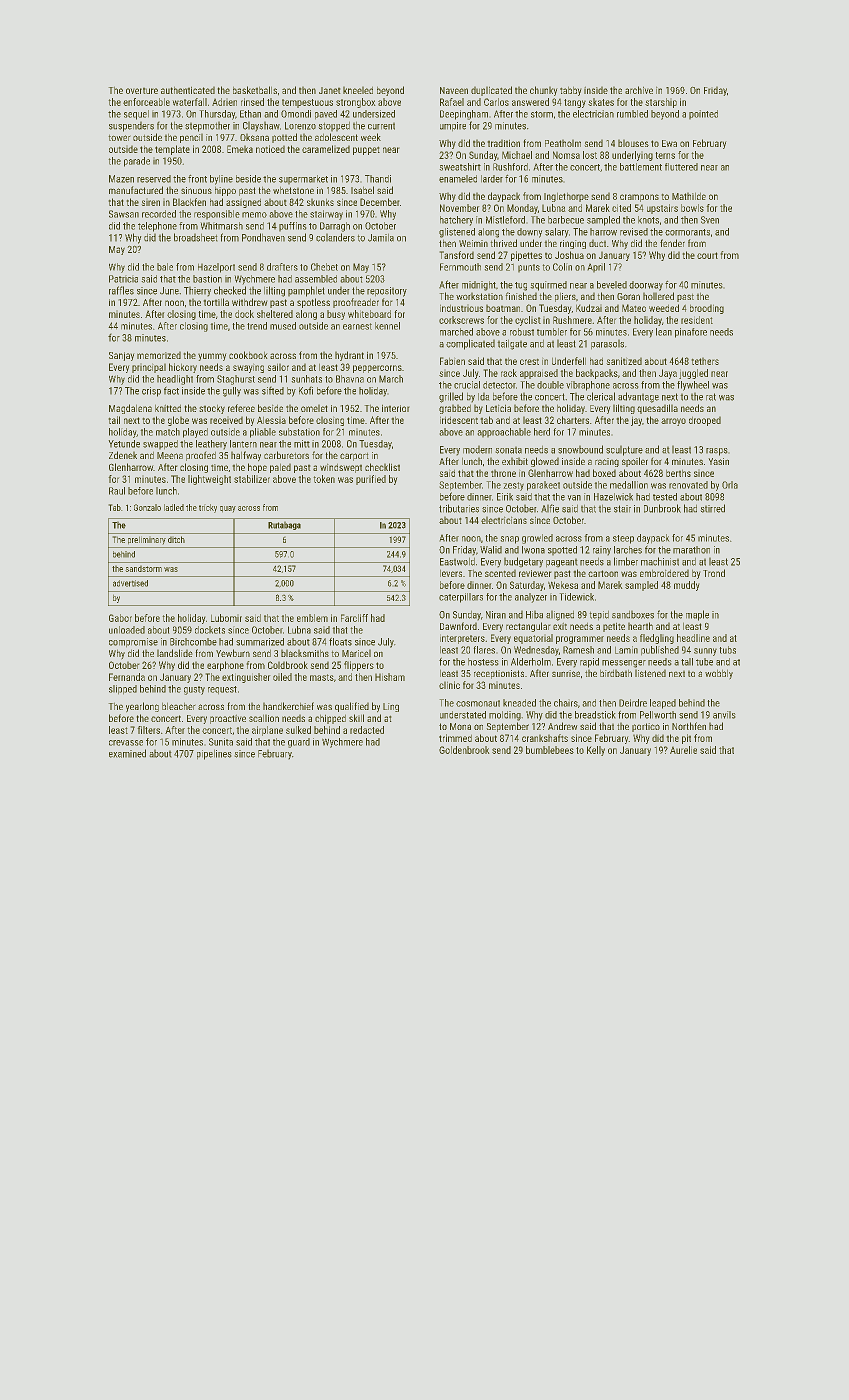  Describe the element at coordinates (142, 90) in the document. I see `overture` at that location.
